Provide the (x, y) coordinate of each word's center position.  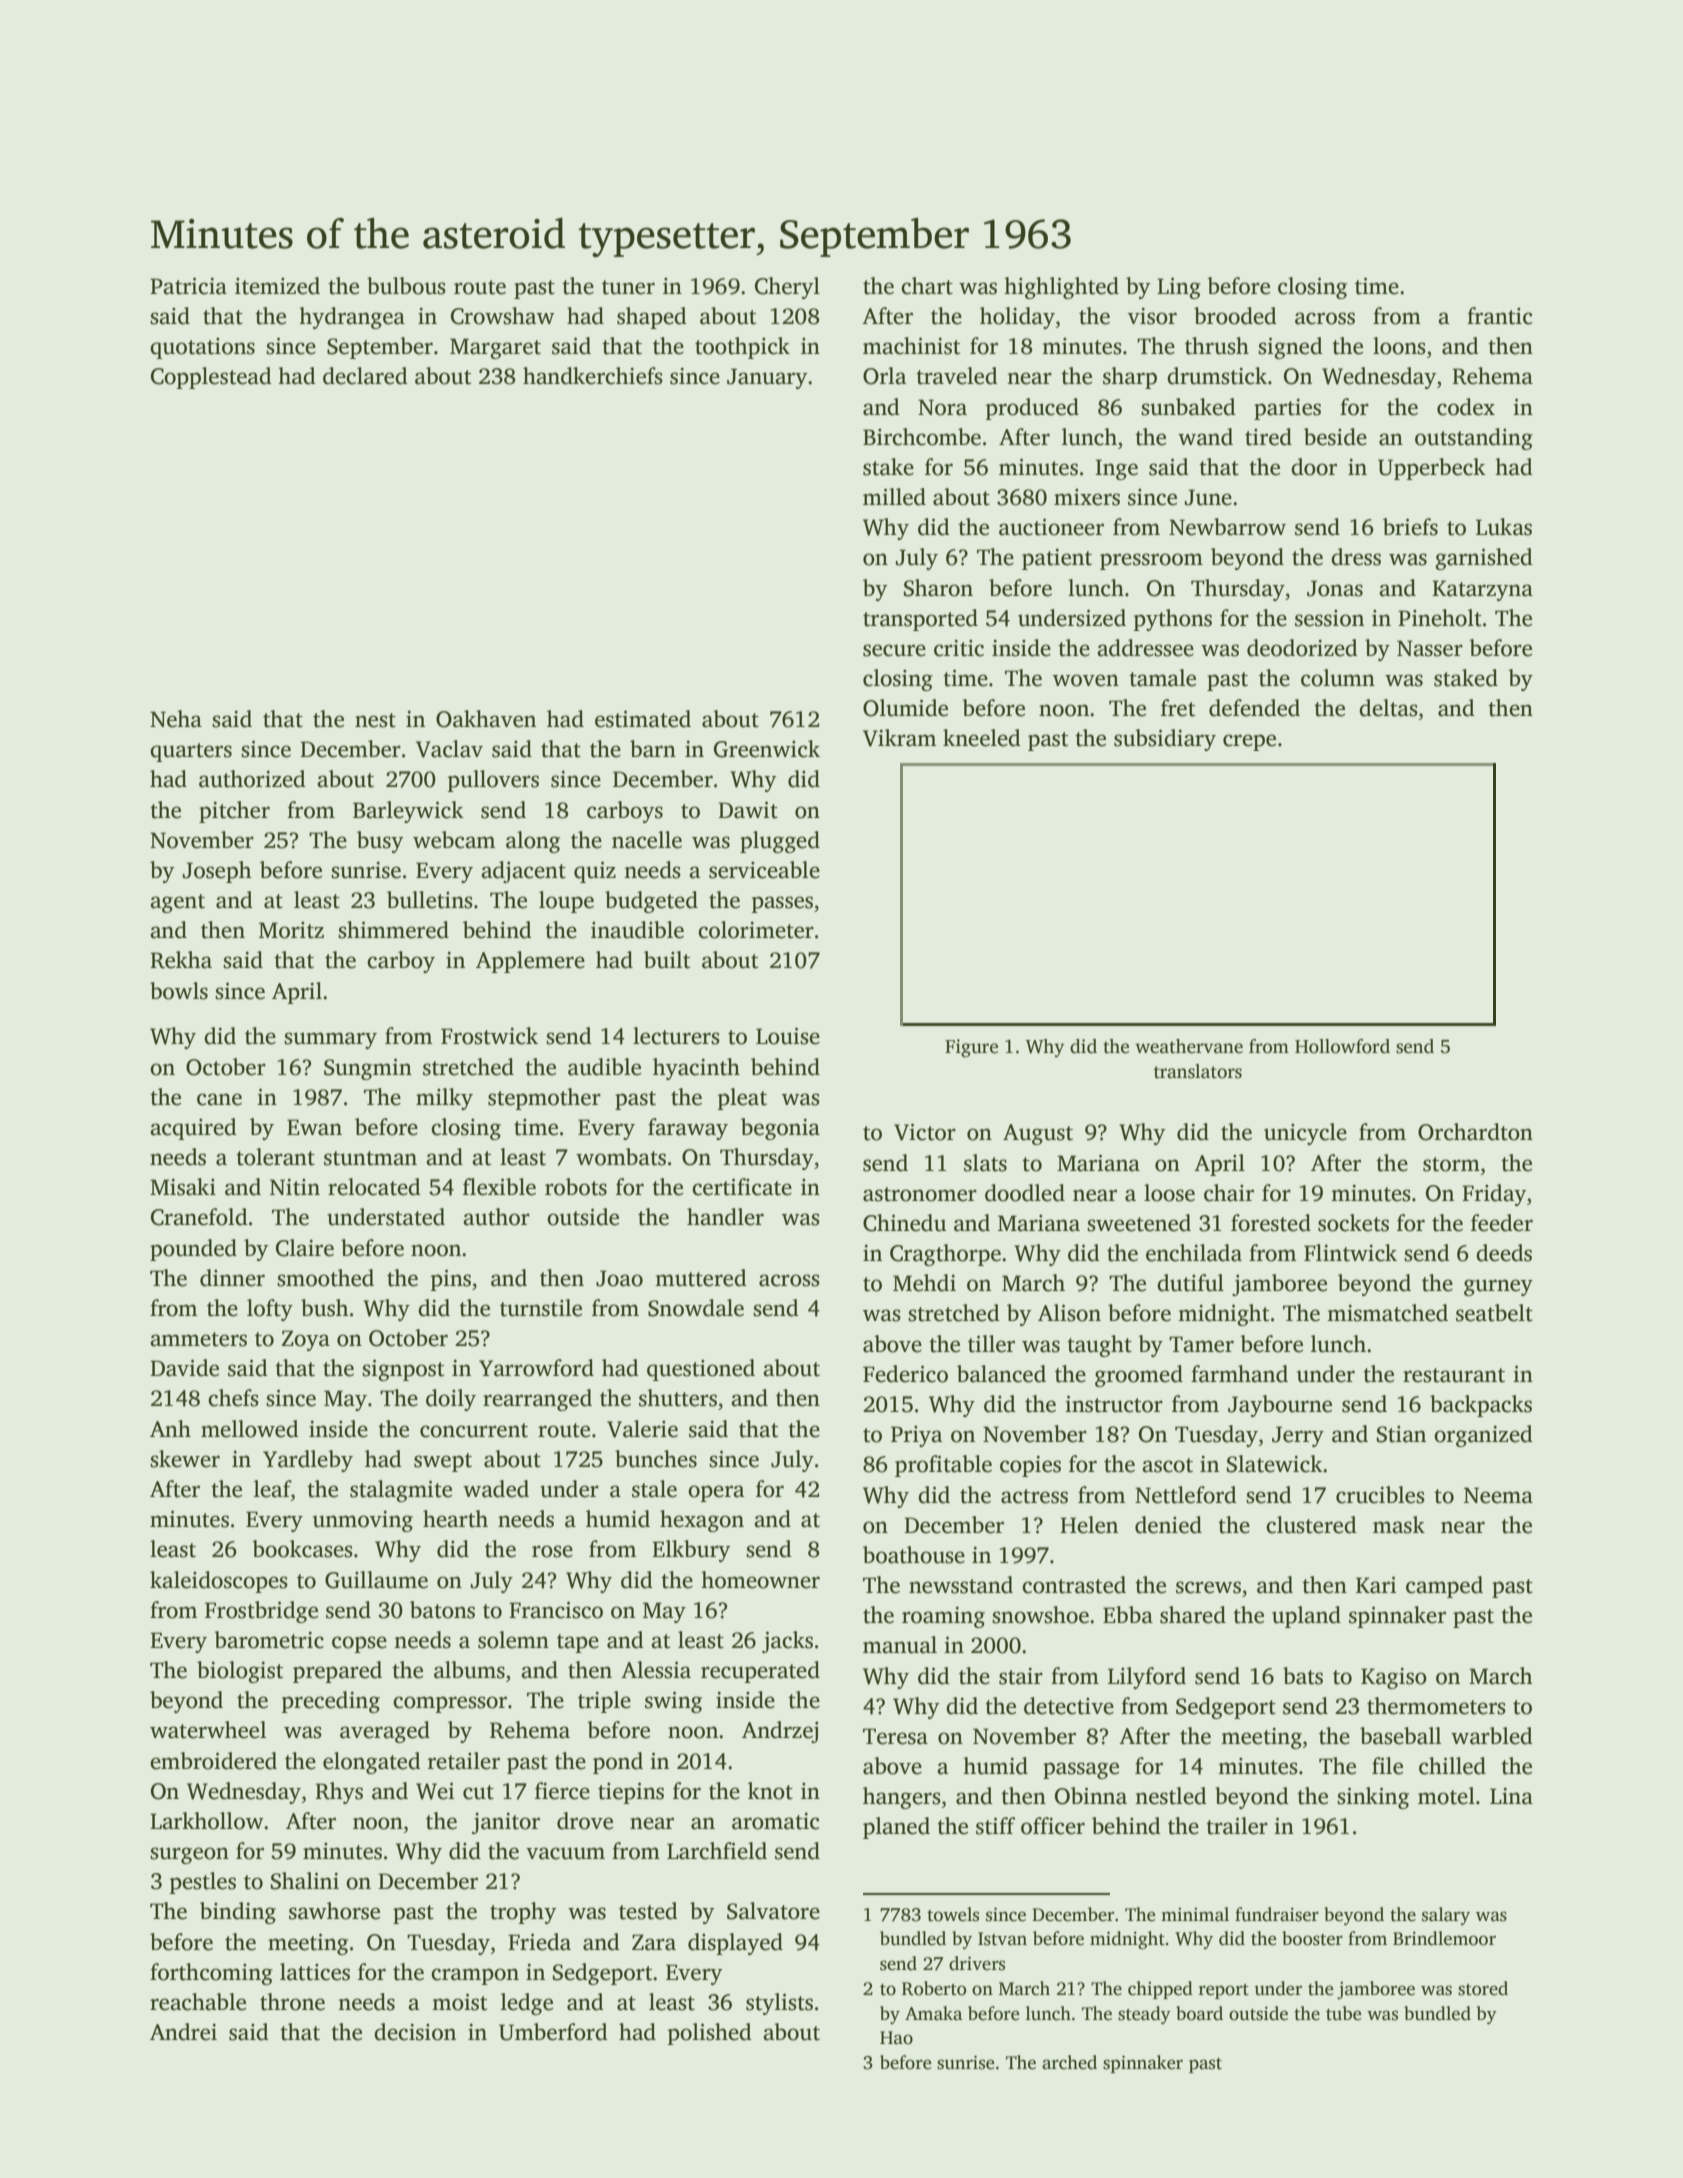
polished (709, 2034)
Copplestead (211, 378)
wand (1205, 437)
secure (894, 650)
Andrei (183, 2032)
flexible (499, 1187)
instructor (1114, 1404)
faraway (688, 1129)
